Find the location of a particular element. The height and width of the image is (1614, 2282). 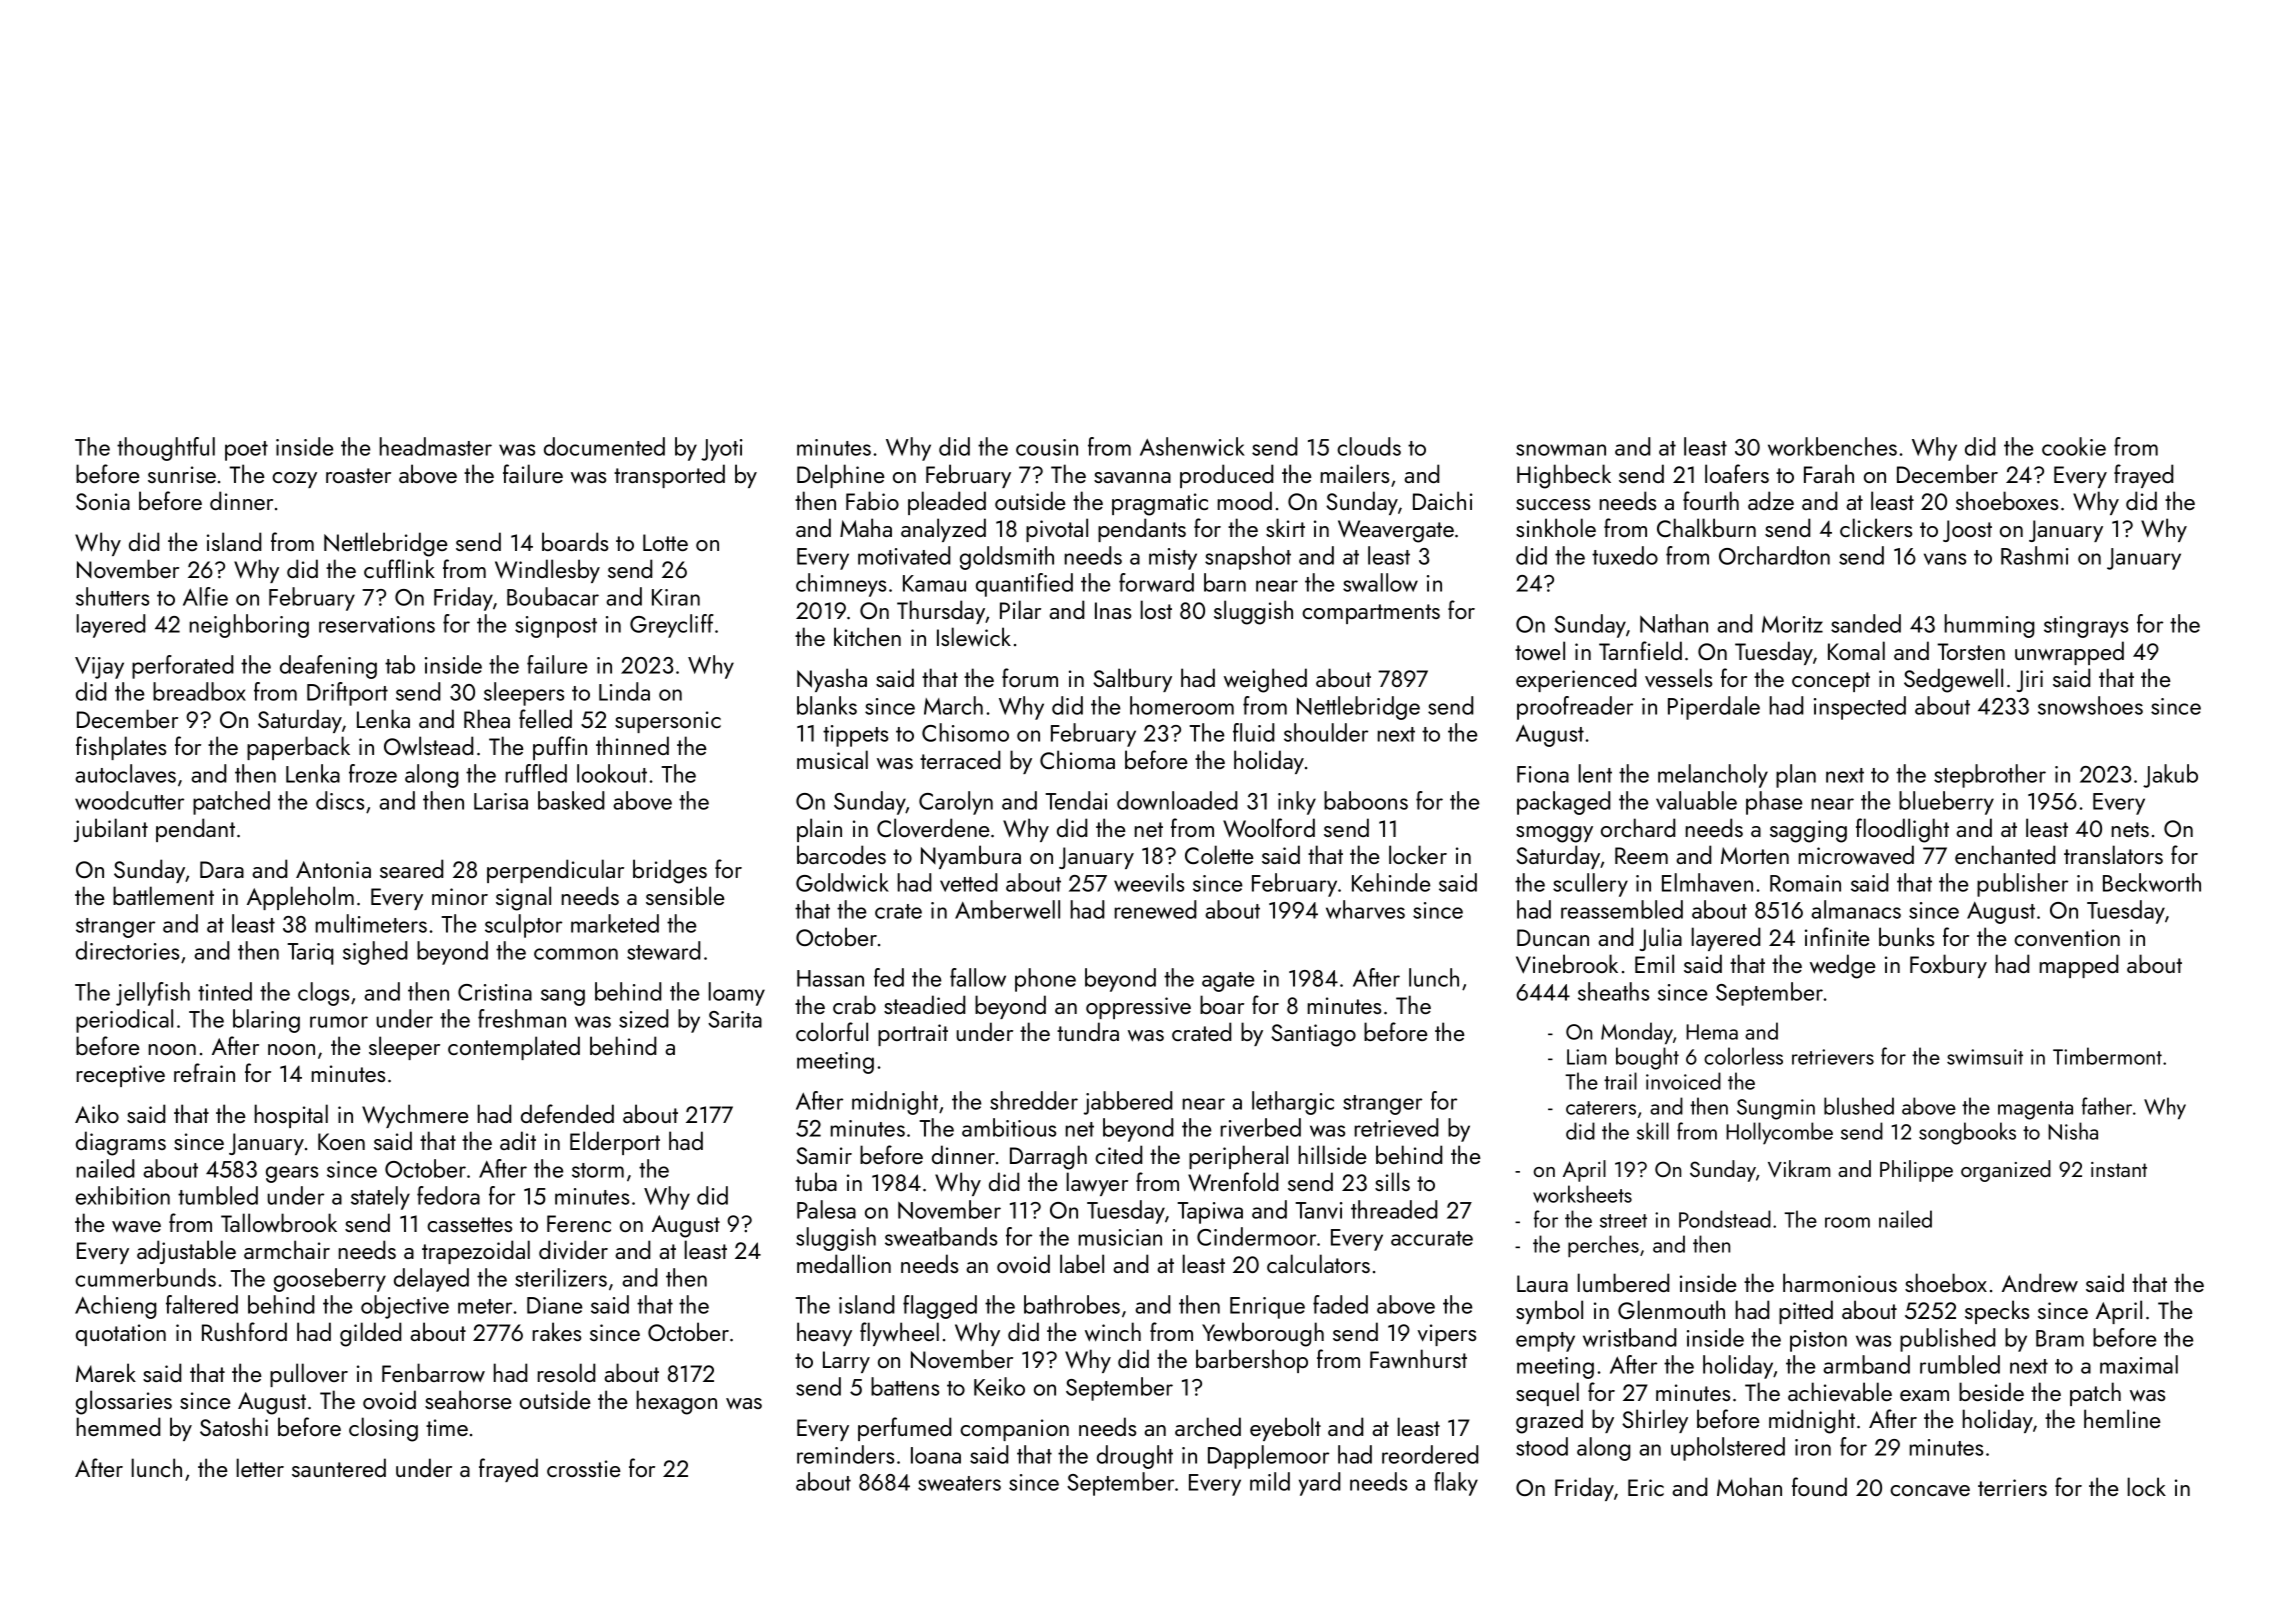

contemplated is located at coordinates (514, 1048).
